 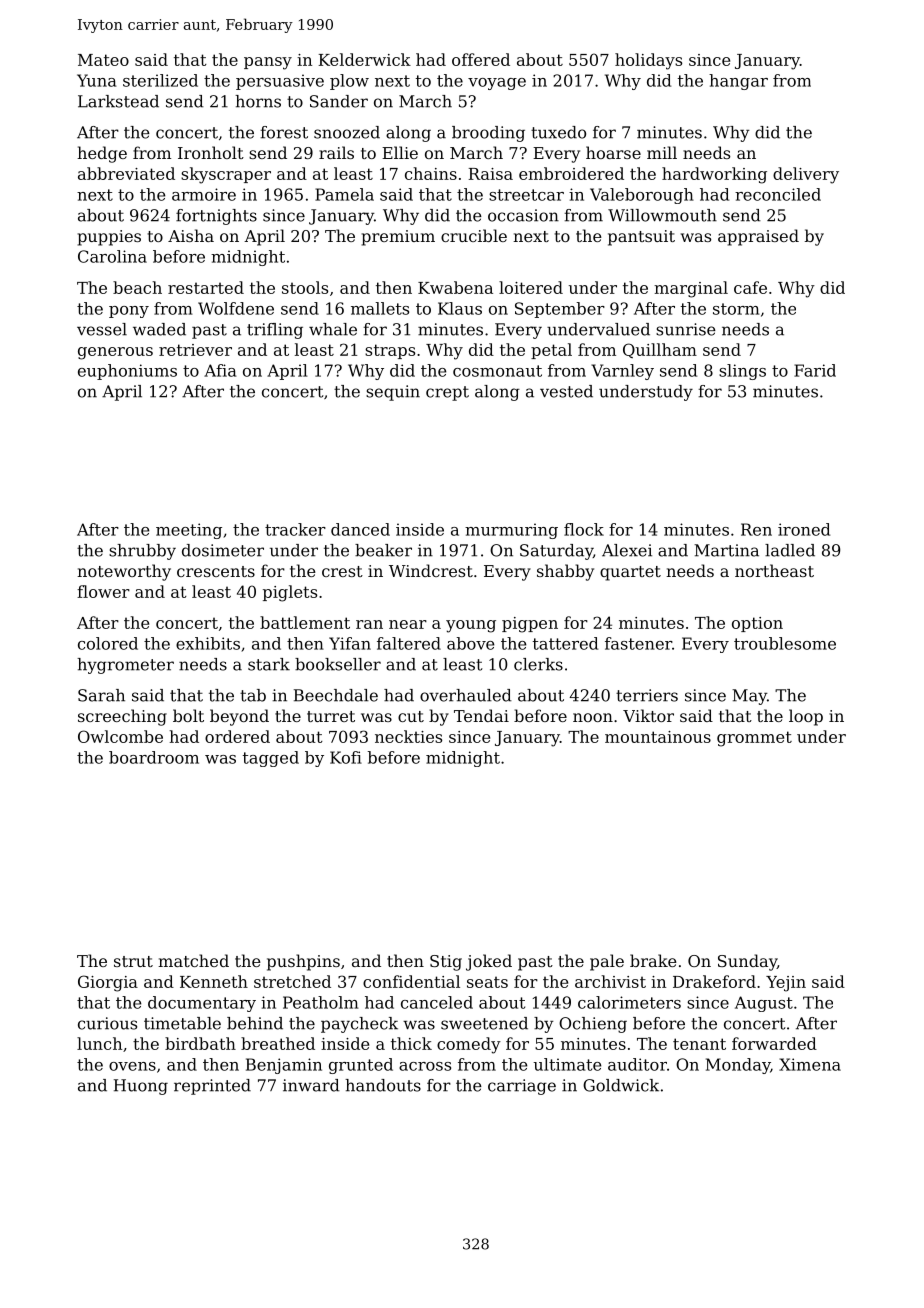 I want to click on grommet, so click(x=754, y=739).
